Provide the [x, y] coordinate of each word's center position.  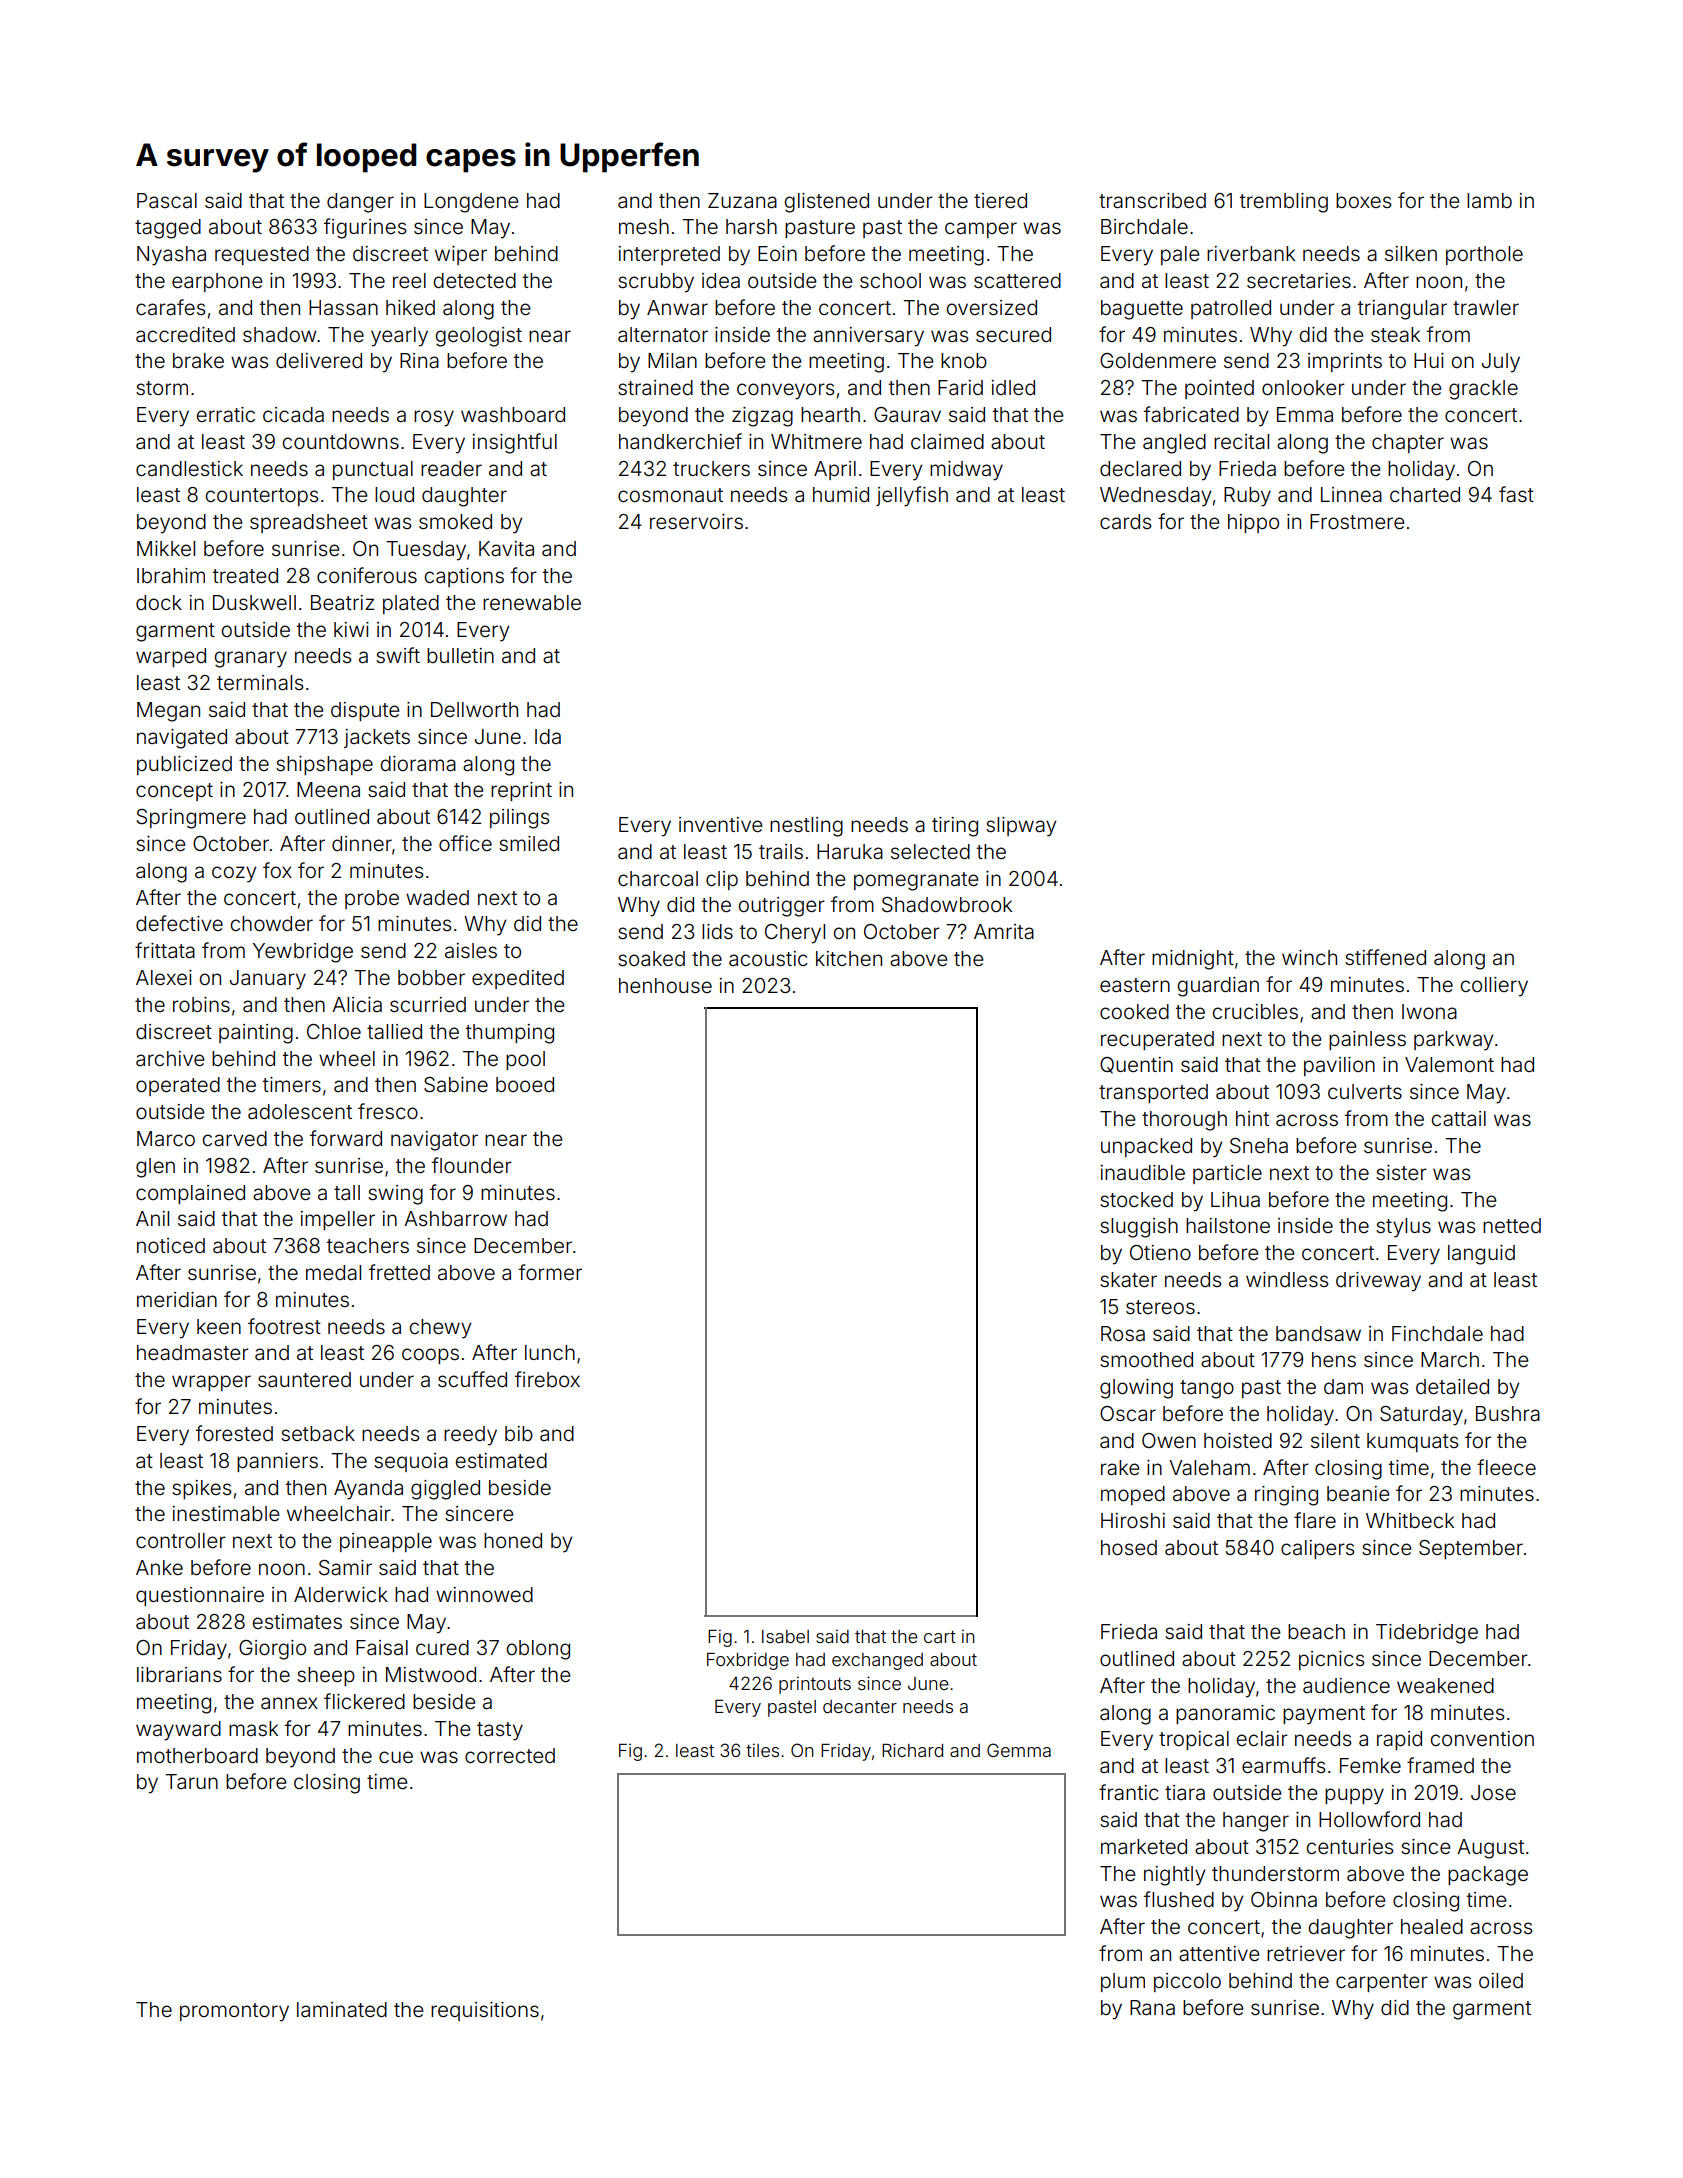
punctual [373, 470]
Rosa [1123, 1333]
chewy [440, 1329]
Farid [960, 387]
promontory [234, 2012]
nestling [806, 827]
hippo [1253, 523]
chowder [271, 923]
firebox [547, 1379]
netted [1512, 1225]
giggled [445, 1490]
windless [1287, 1279]
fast [1516, 494]
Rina [419, 360]
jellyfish [912, 496]
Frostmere [1357, 521]
